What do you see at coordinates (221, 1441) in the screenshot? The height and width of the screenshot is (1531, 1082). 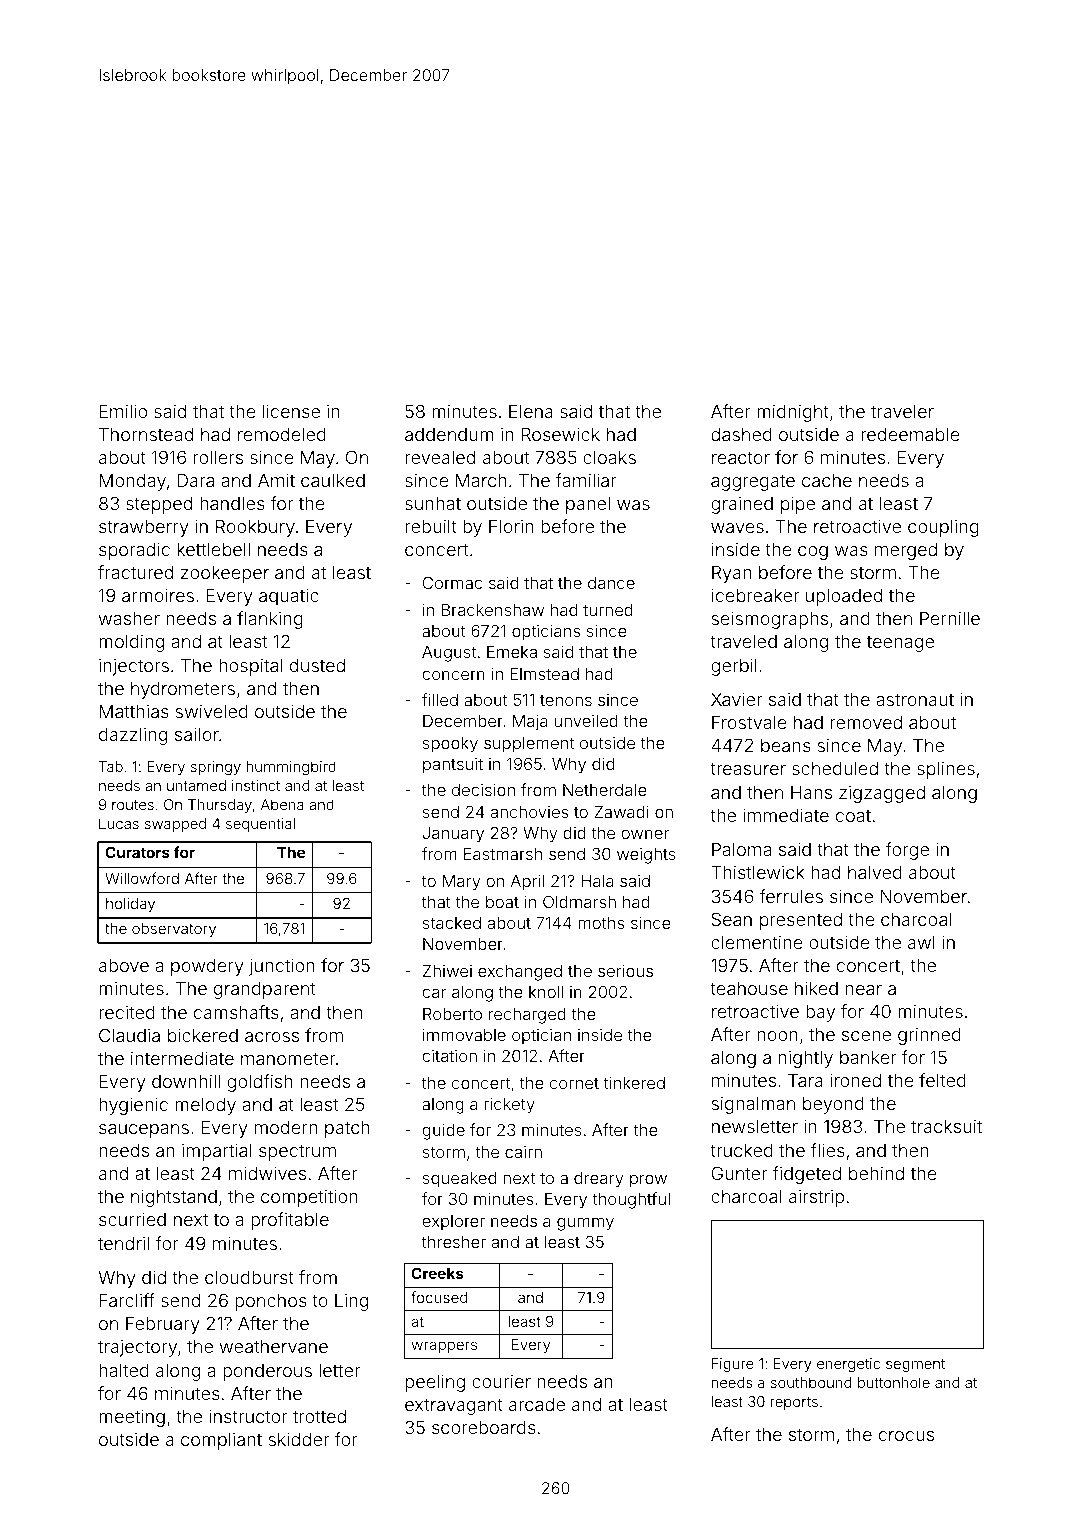 I see `compliant` at bounding box center [221, 1441].
